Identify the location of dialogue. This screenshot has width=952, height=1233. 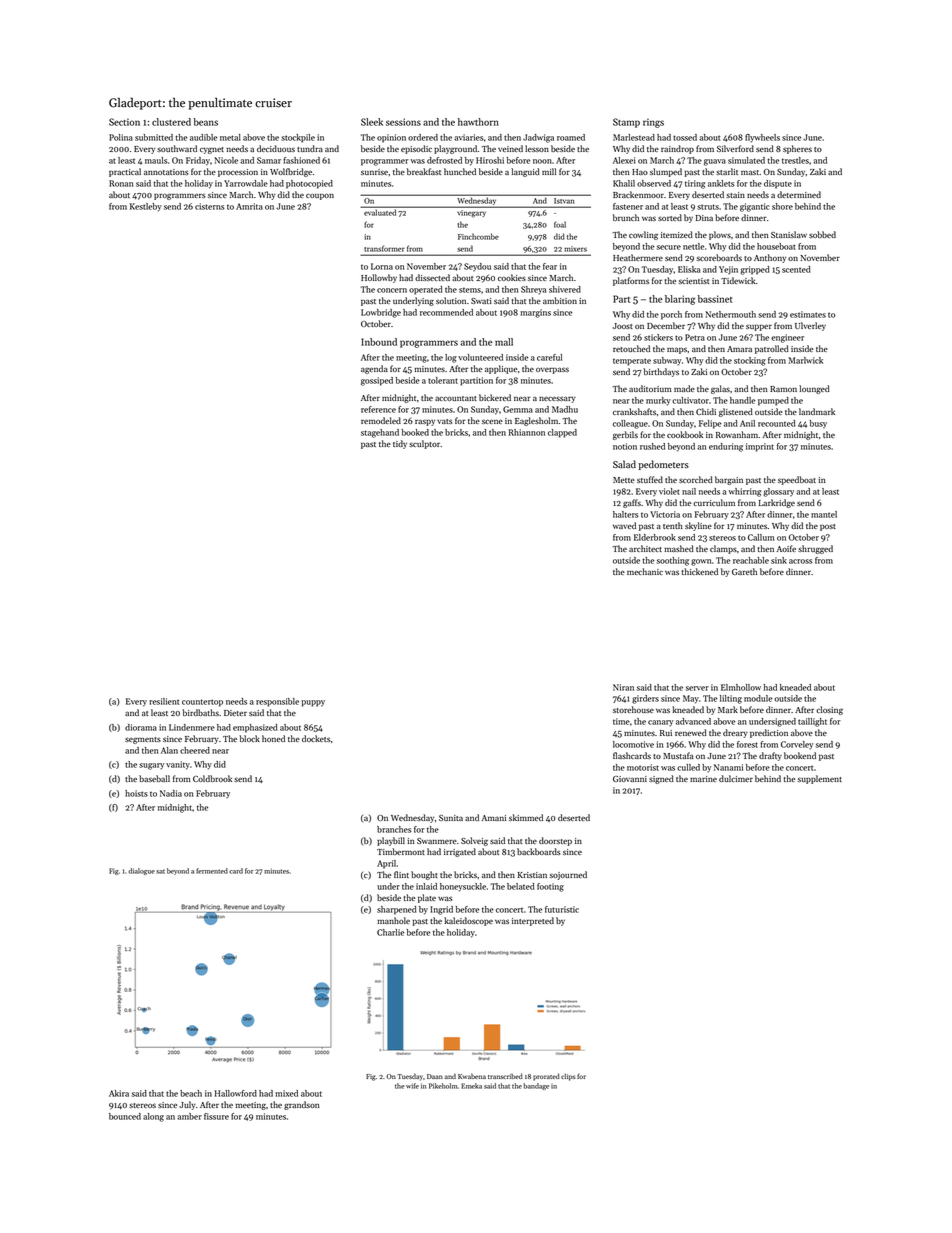
(141, 871).
